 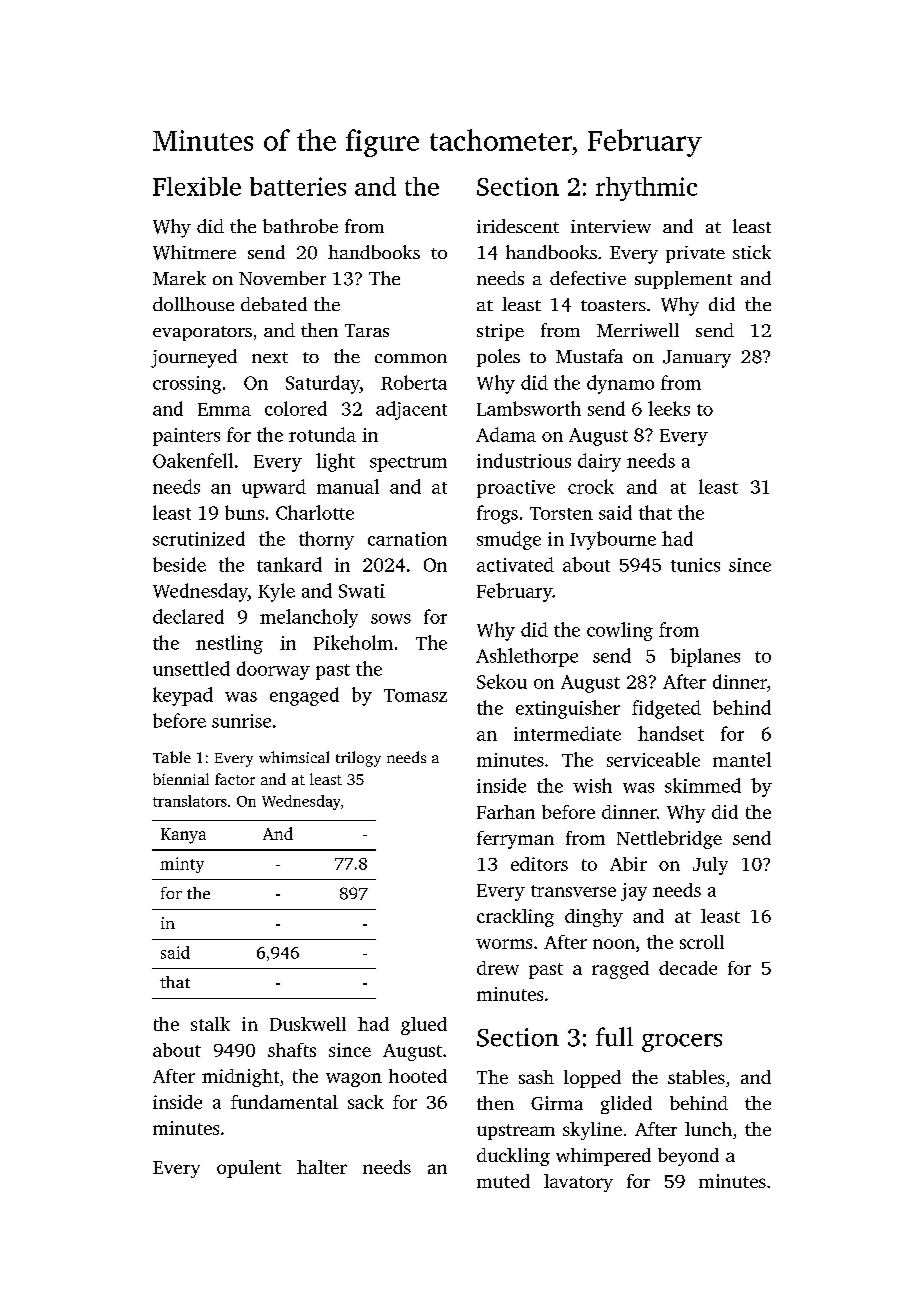 What do you see at coordinates (282, 278) in the screenshot?
I see `November` at bounding box center [282, 278].
